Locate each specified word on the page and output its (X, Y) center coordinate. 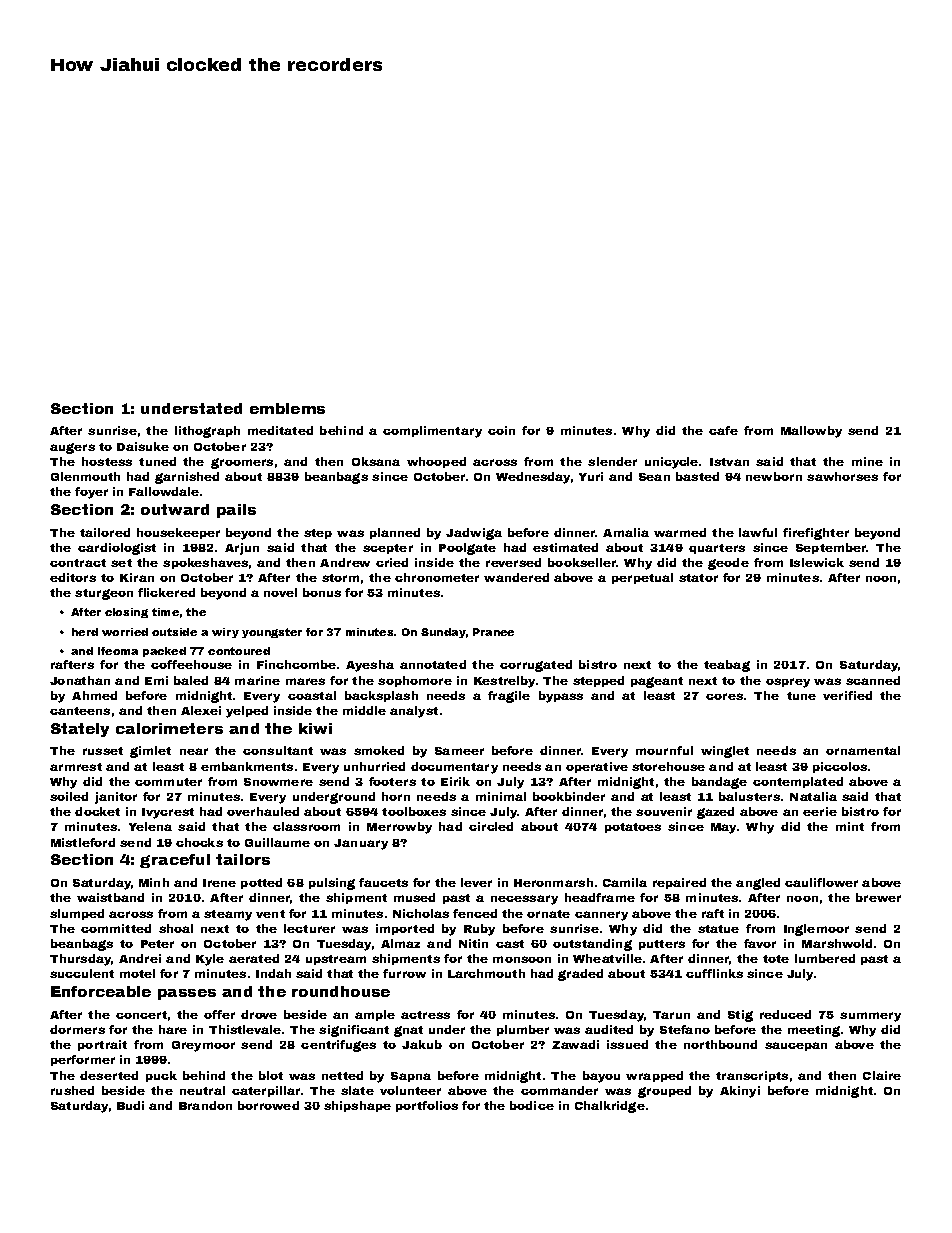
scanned (873, 680)
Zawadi (575, 1044)
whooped (436, 462)
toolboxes (414, 811)
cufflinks (714, 973)
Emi (156, 680)
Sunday (443, 633)
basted (697, 476)
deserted (109, 1075)
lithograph (207, 432)
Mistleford (83, 842)
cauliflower (821, 882)
